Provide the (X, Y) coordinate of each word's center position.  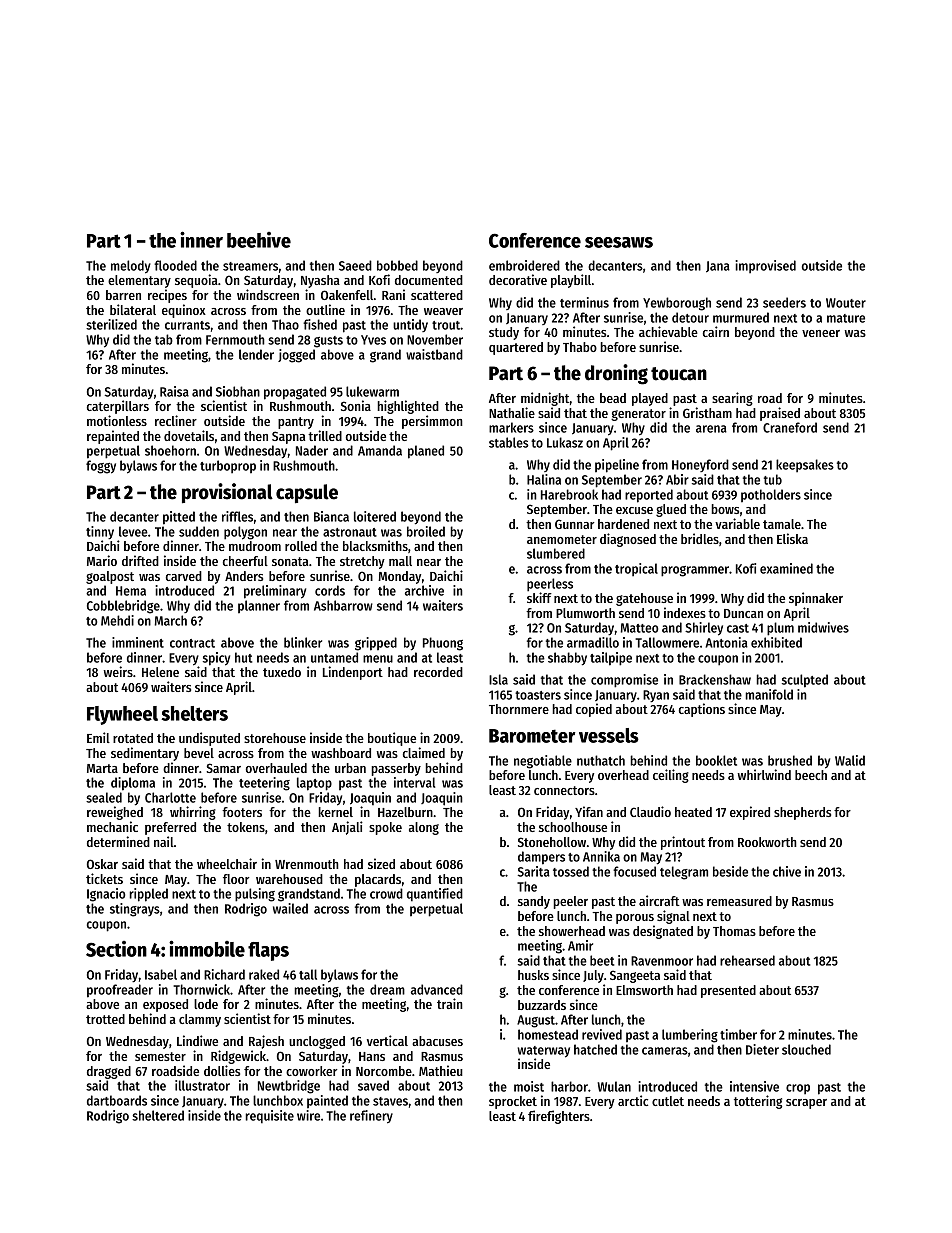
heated (693, 812)
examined (786, 568)
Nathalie (512, 412)
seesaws (619, 242)
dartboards (117, 1100)
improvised (765, 266)
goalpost (110, 577)
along (424, 828)
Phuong (443, 644)
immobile (207, 948)
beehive (259, 240)
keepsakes (805, 465)
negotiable (543, 762)
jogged (296, 356)
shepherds (802, 813)
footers (242, 812)
